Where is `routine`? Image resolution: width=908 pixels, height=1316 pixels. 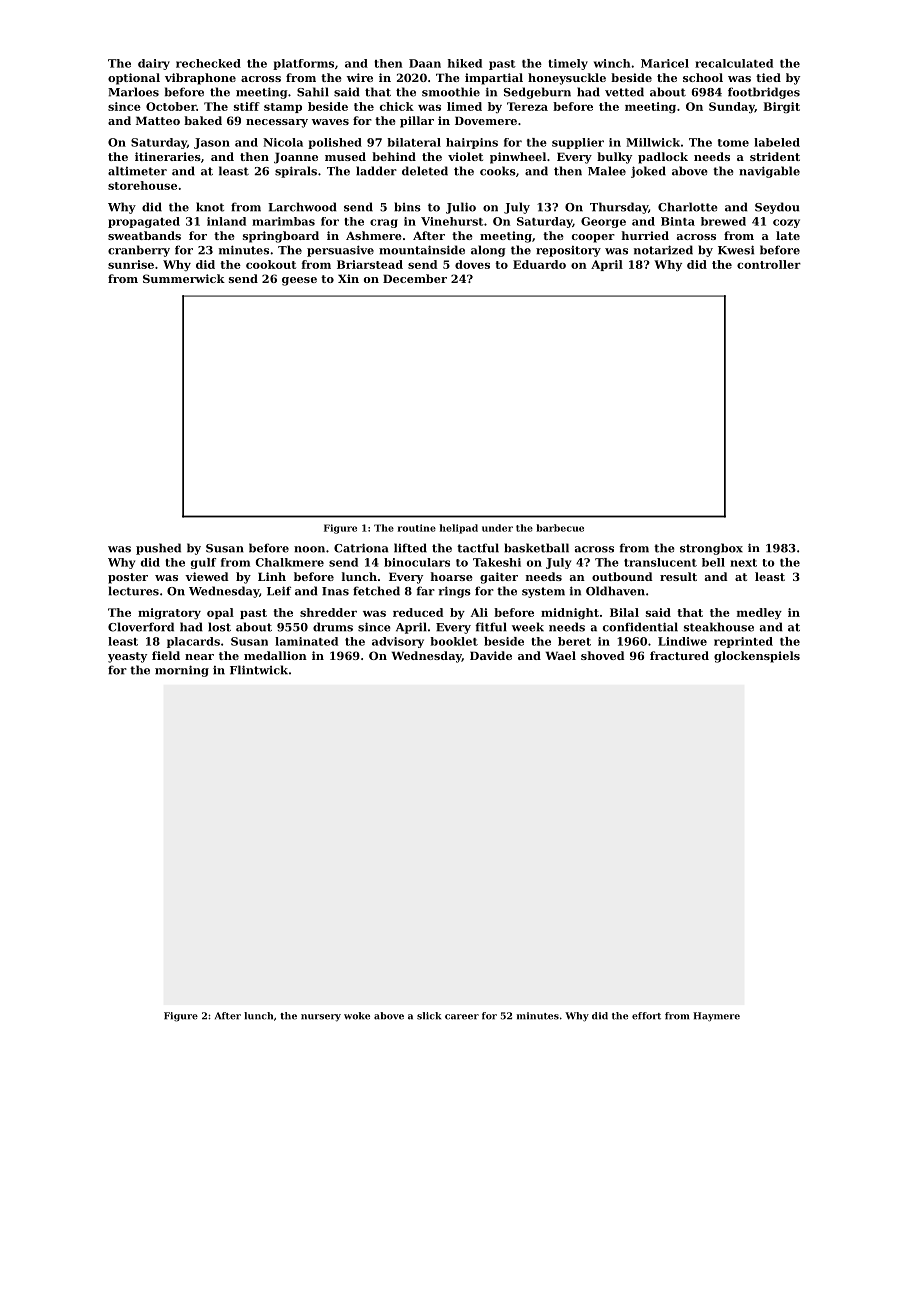 routine is located at coordinates (417, 528).
